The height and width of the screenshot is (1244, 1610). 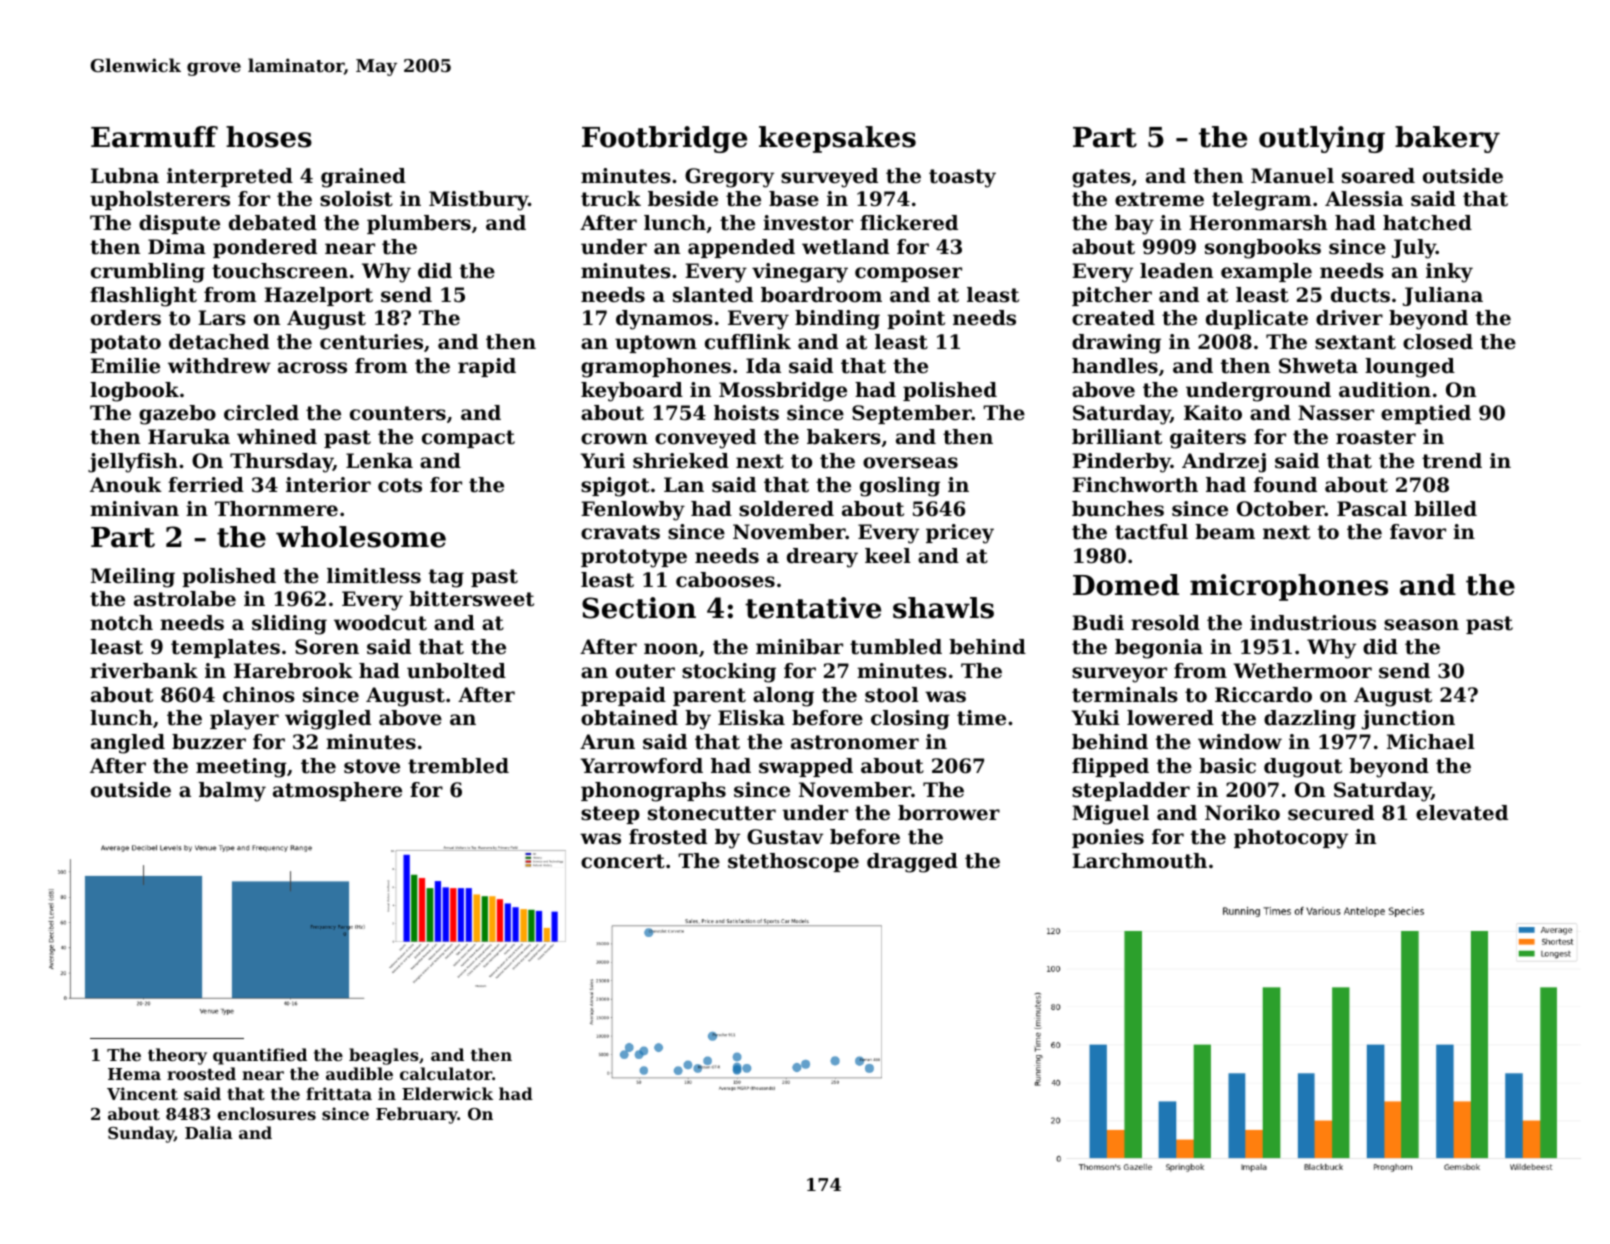 I want to click on Earmuff, so click(x=154, y=137).
